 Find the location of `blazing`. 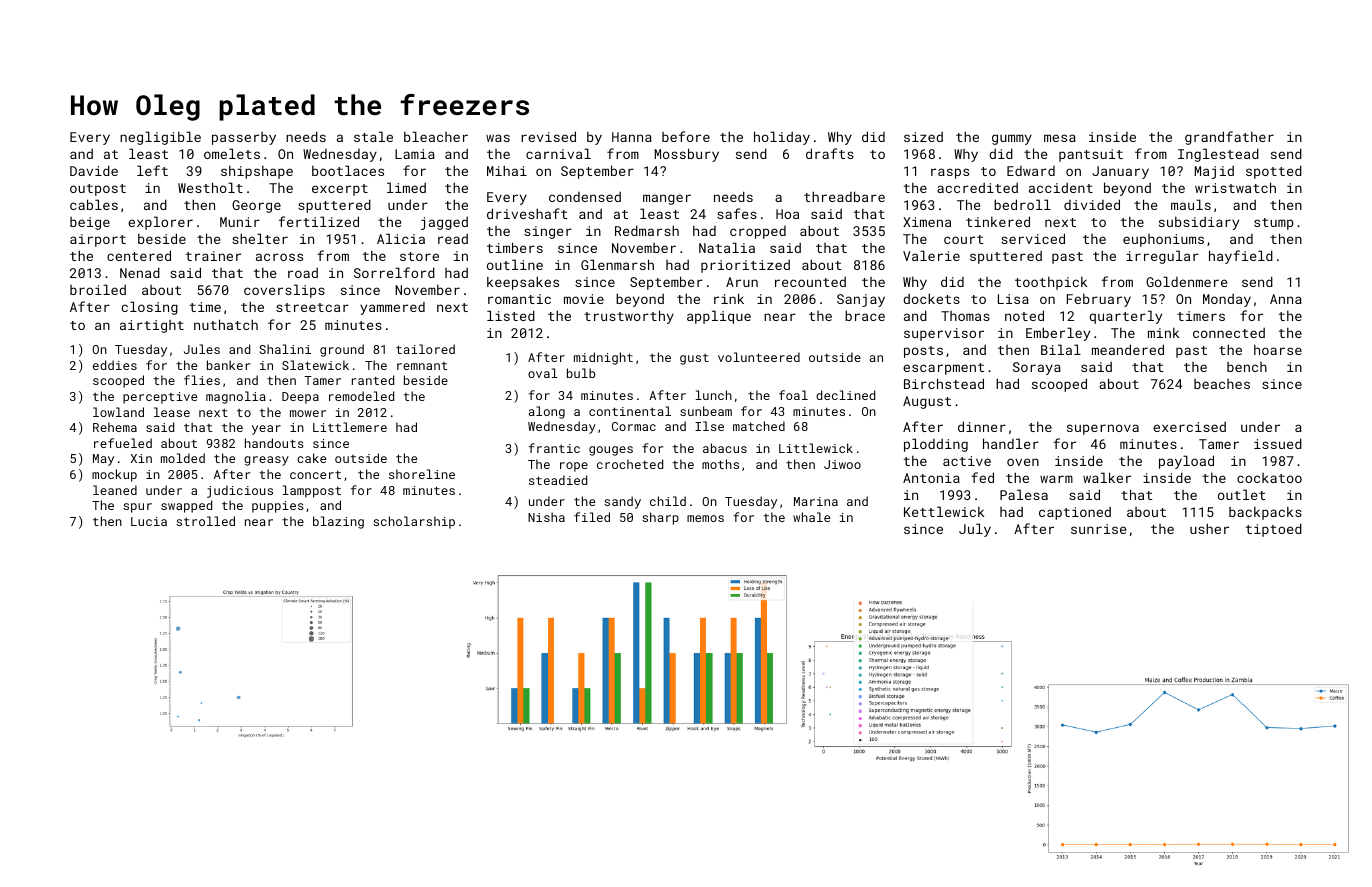

blazing is located at coordinates (338, 522).
